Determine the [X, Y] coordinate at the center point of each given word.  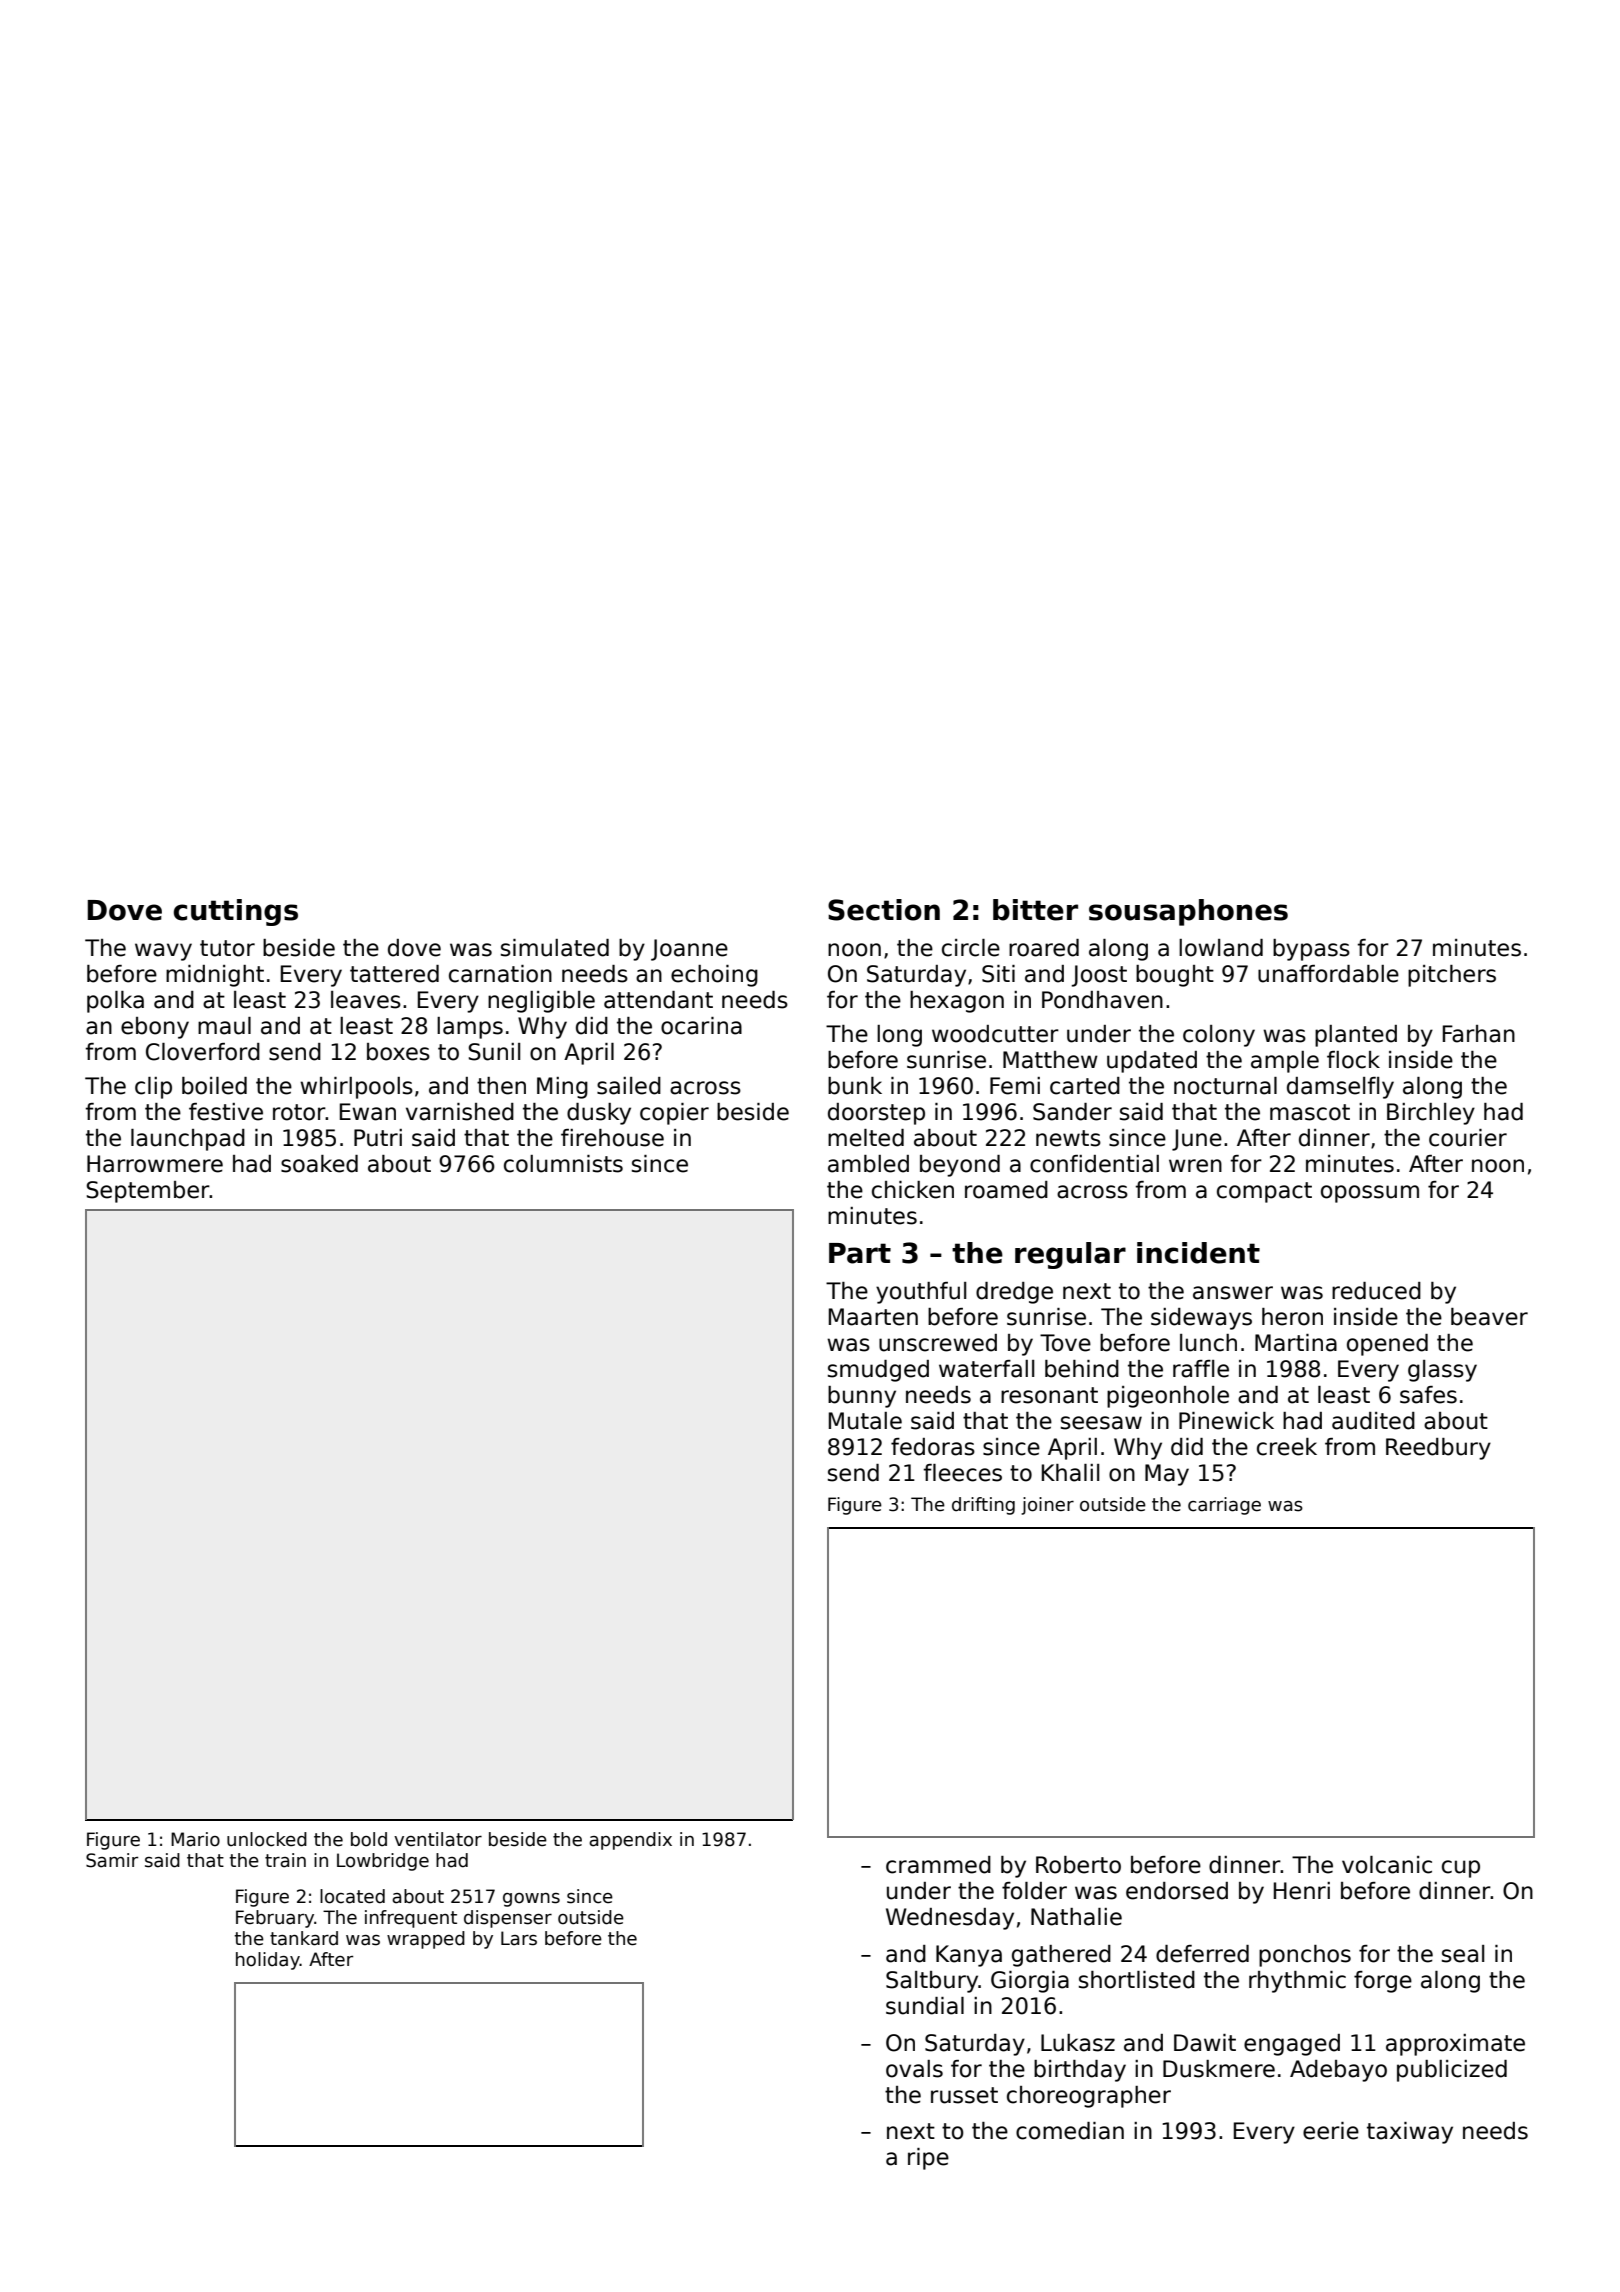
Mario [195, 1839]
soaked [319, 1164]
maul [224, 1026]
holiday [268, 1961]
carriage [1224, 1506]
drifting [983, 1506]
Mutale [865, 1421]
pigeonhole [1168, 1397]
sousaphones [1188, 912]
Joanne [689, 950]
